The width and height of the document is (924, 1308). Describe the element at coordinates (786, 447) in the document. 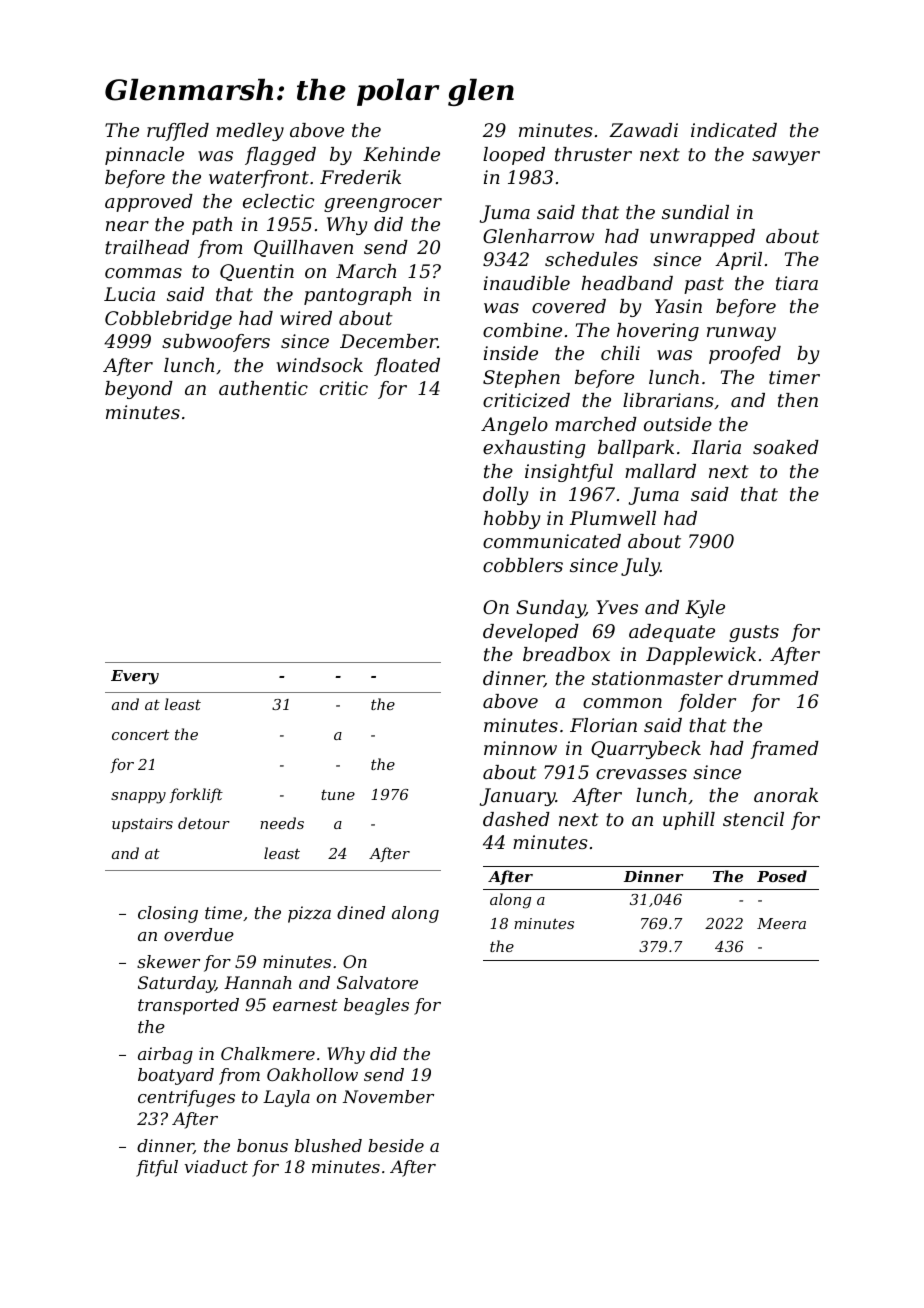

I see `soaked` at that location.
